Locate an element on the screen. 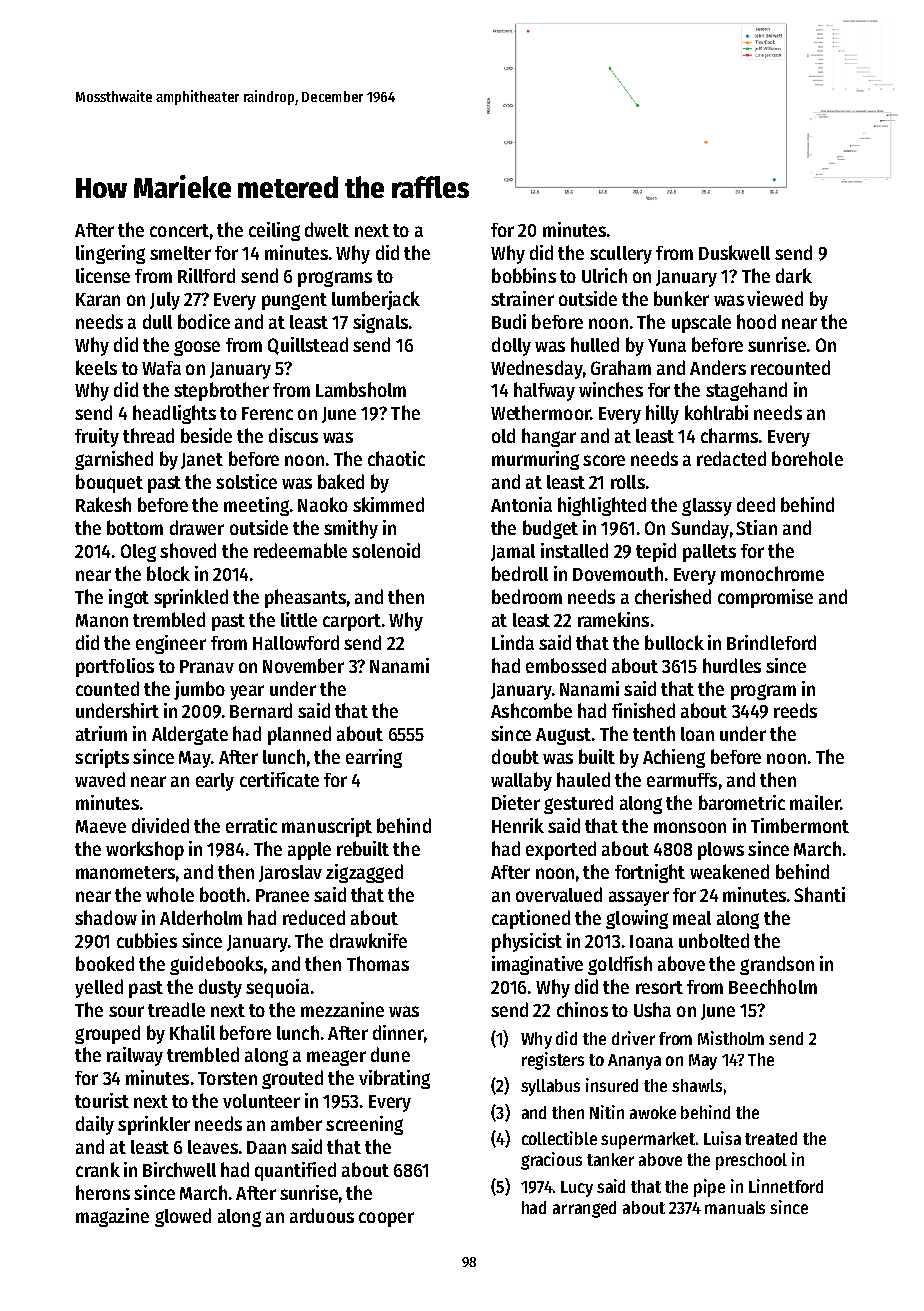 This screenshot has width=924, height=1311. Brindleford is located at coordinates (771, 642).
